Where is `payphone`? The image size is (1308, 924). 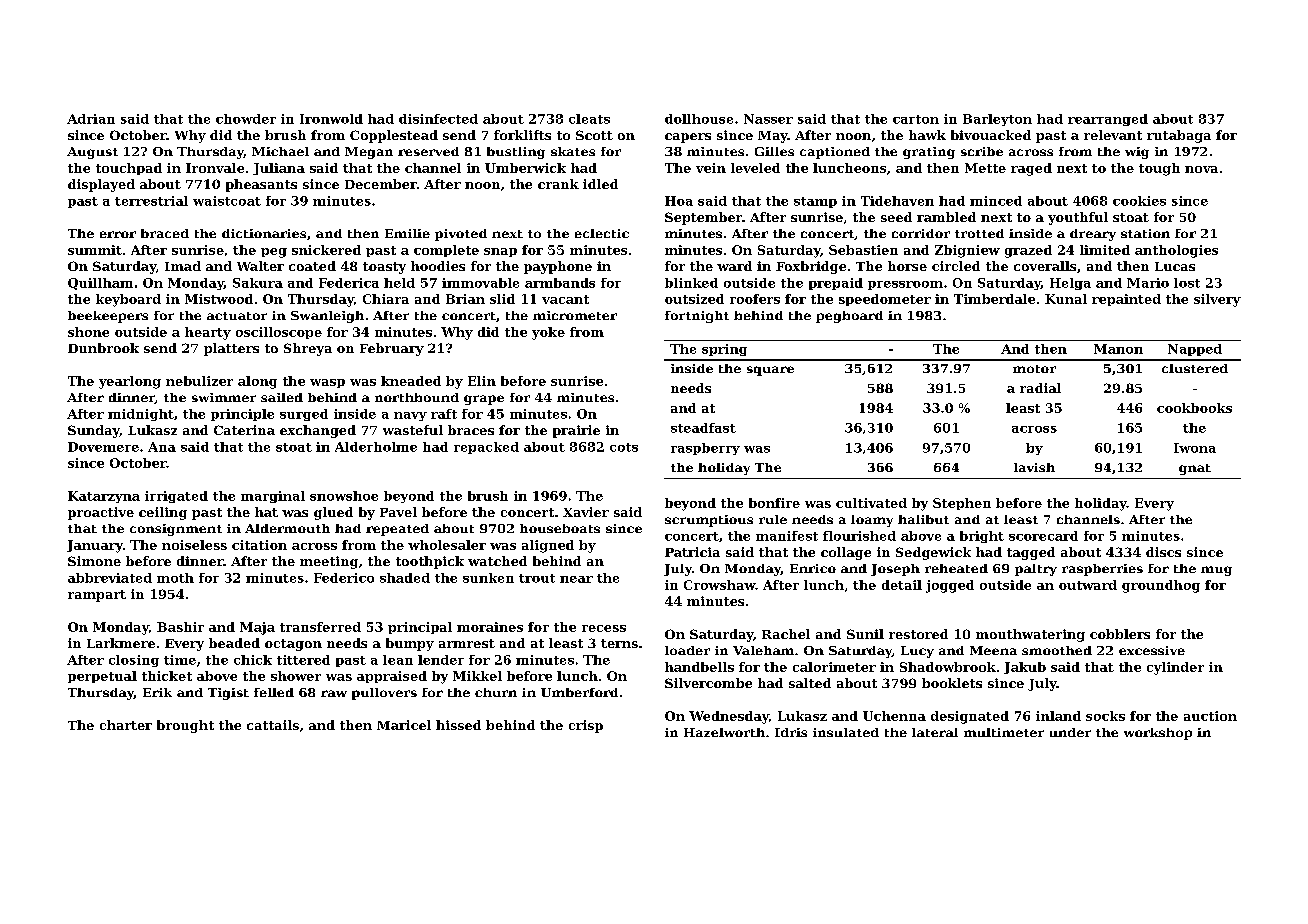
payphone is located at coordinates (558, 267).
